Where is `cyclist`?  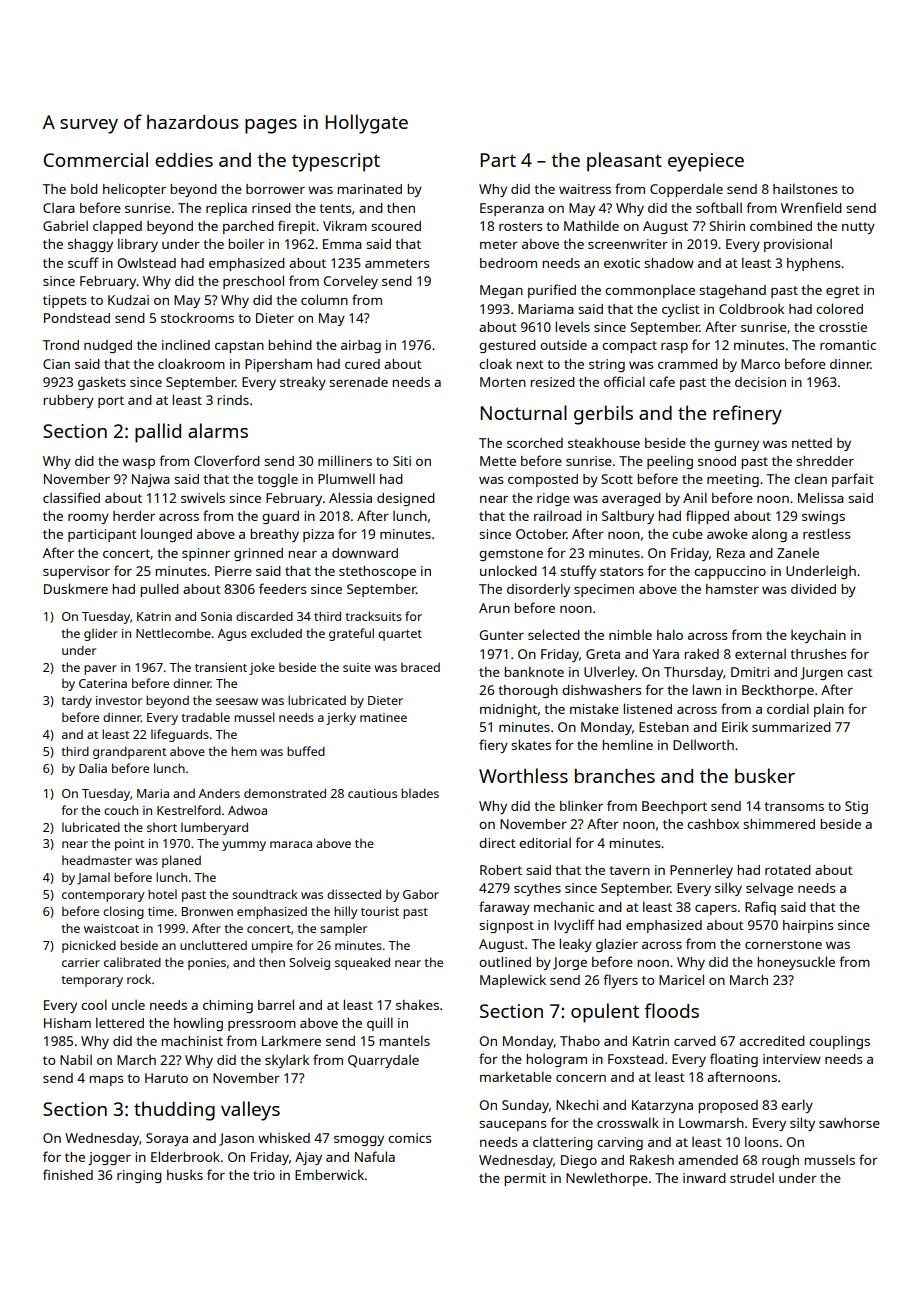 cyclist is located at coordinates (681, 310).
